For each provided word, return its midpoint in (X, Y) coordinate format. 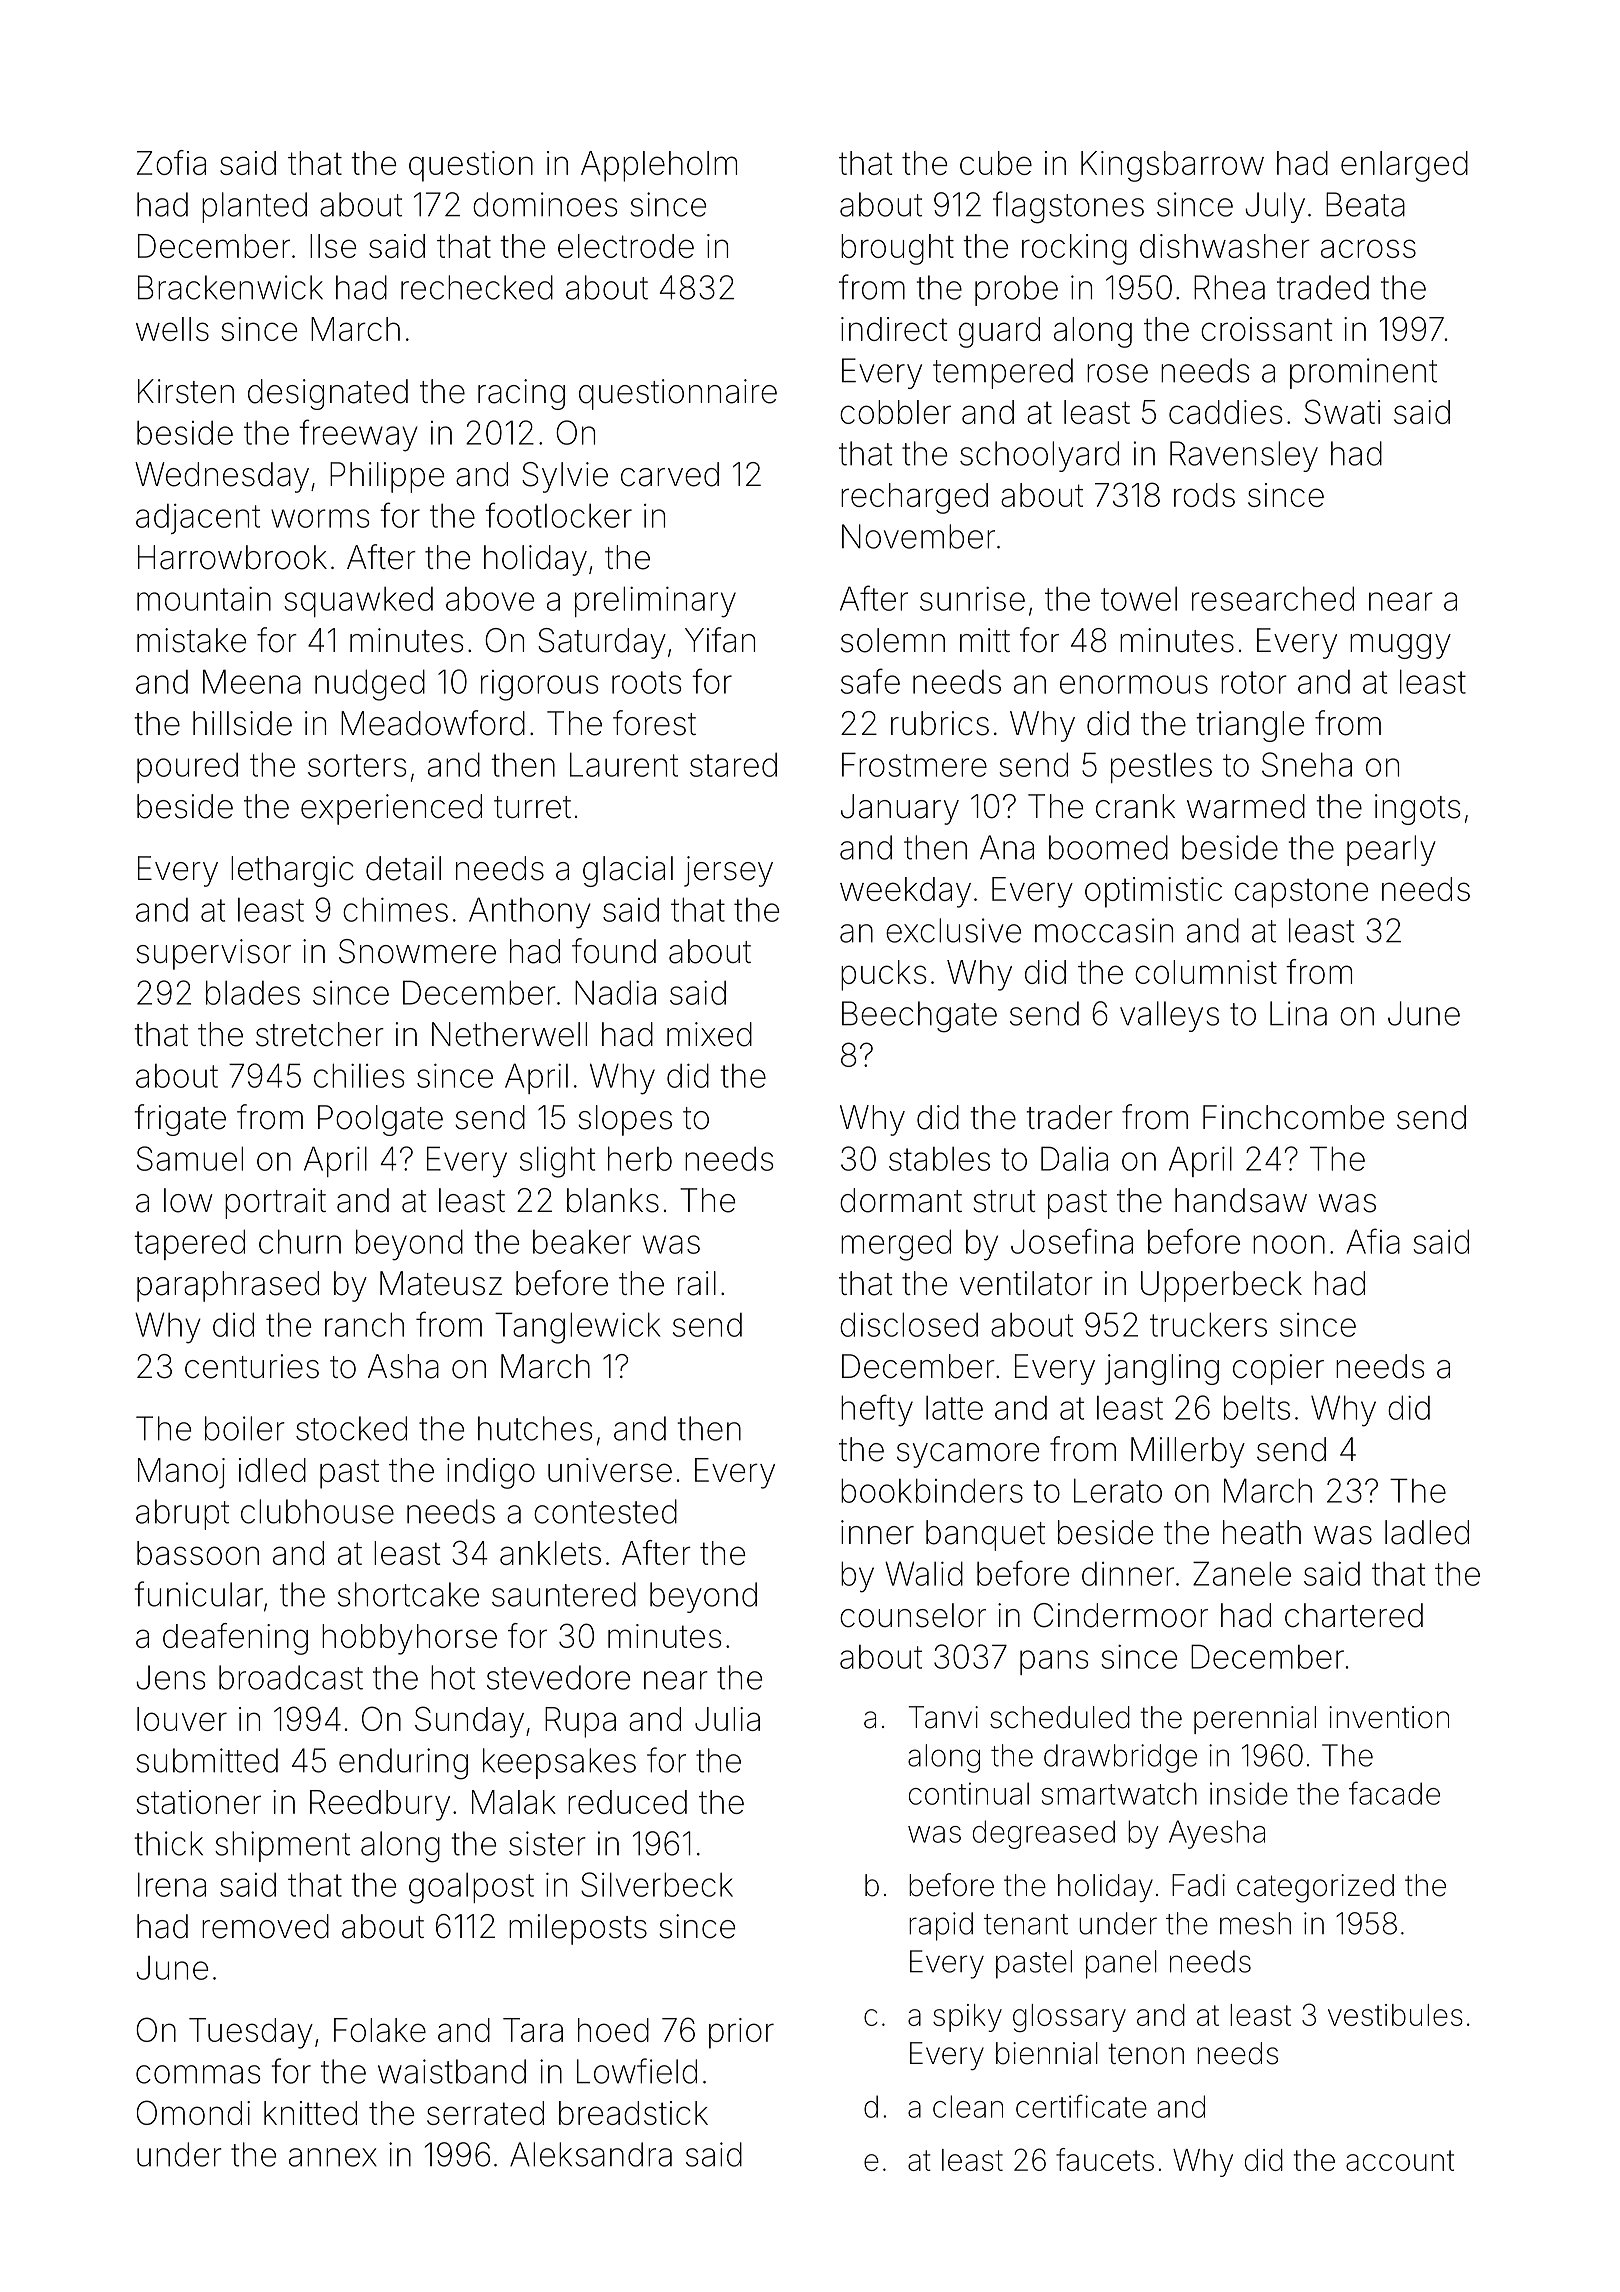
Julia (727, 1719)
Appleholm (659, 166)
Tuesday (251, 2033)
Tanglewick (577, 1328)
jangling (1162, 1369)
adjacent (198, 519)
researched (1273, 598)
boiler (245, 1428)
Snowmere (417, 951)
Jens (171, 1677)
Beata (1365, 204)
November (918, 536)
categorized (1315, 1888)
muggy (1400, 646)
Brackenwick (230, 287)
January (900, 809)
